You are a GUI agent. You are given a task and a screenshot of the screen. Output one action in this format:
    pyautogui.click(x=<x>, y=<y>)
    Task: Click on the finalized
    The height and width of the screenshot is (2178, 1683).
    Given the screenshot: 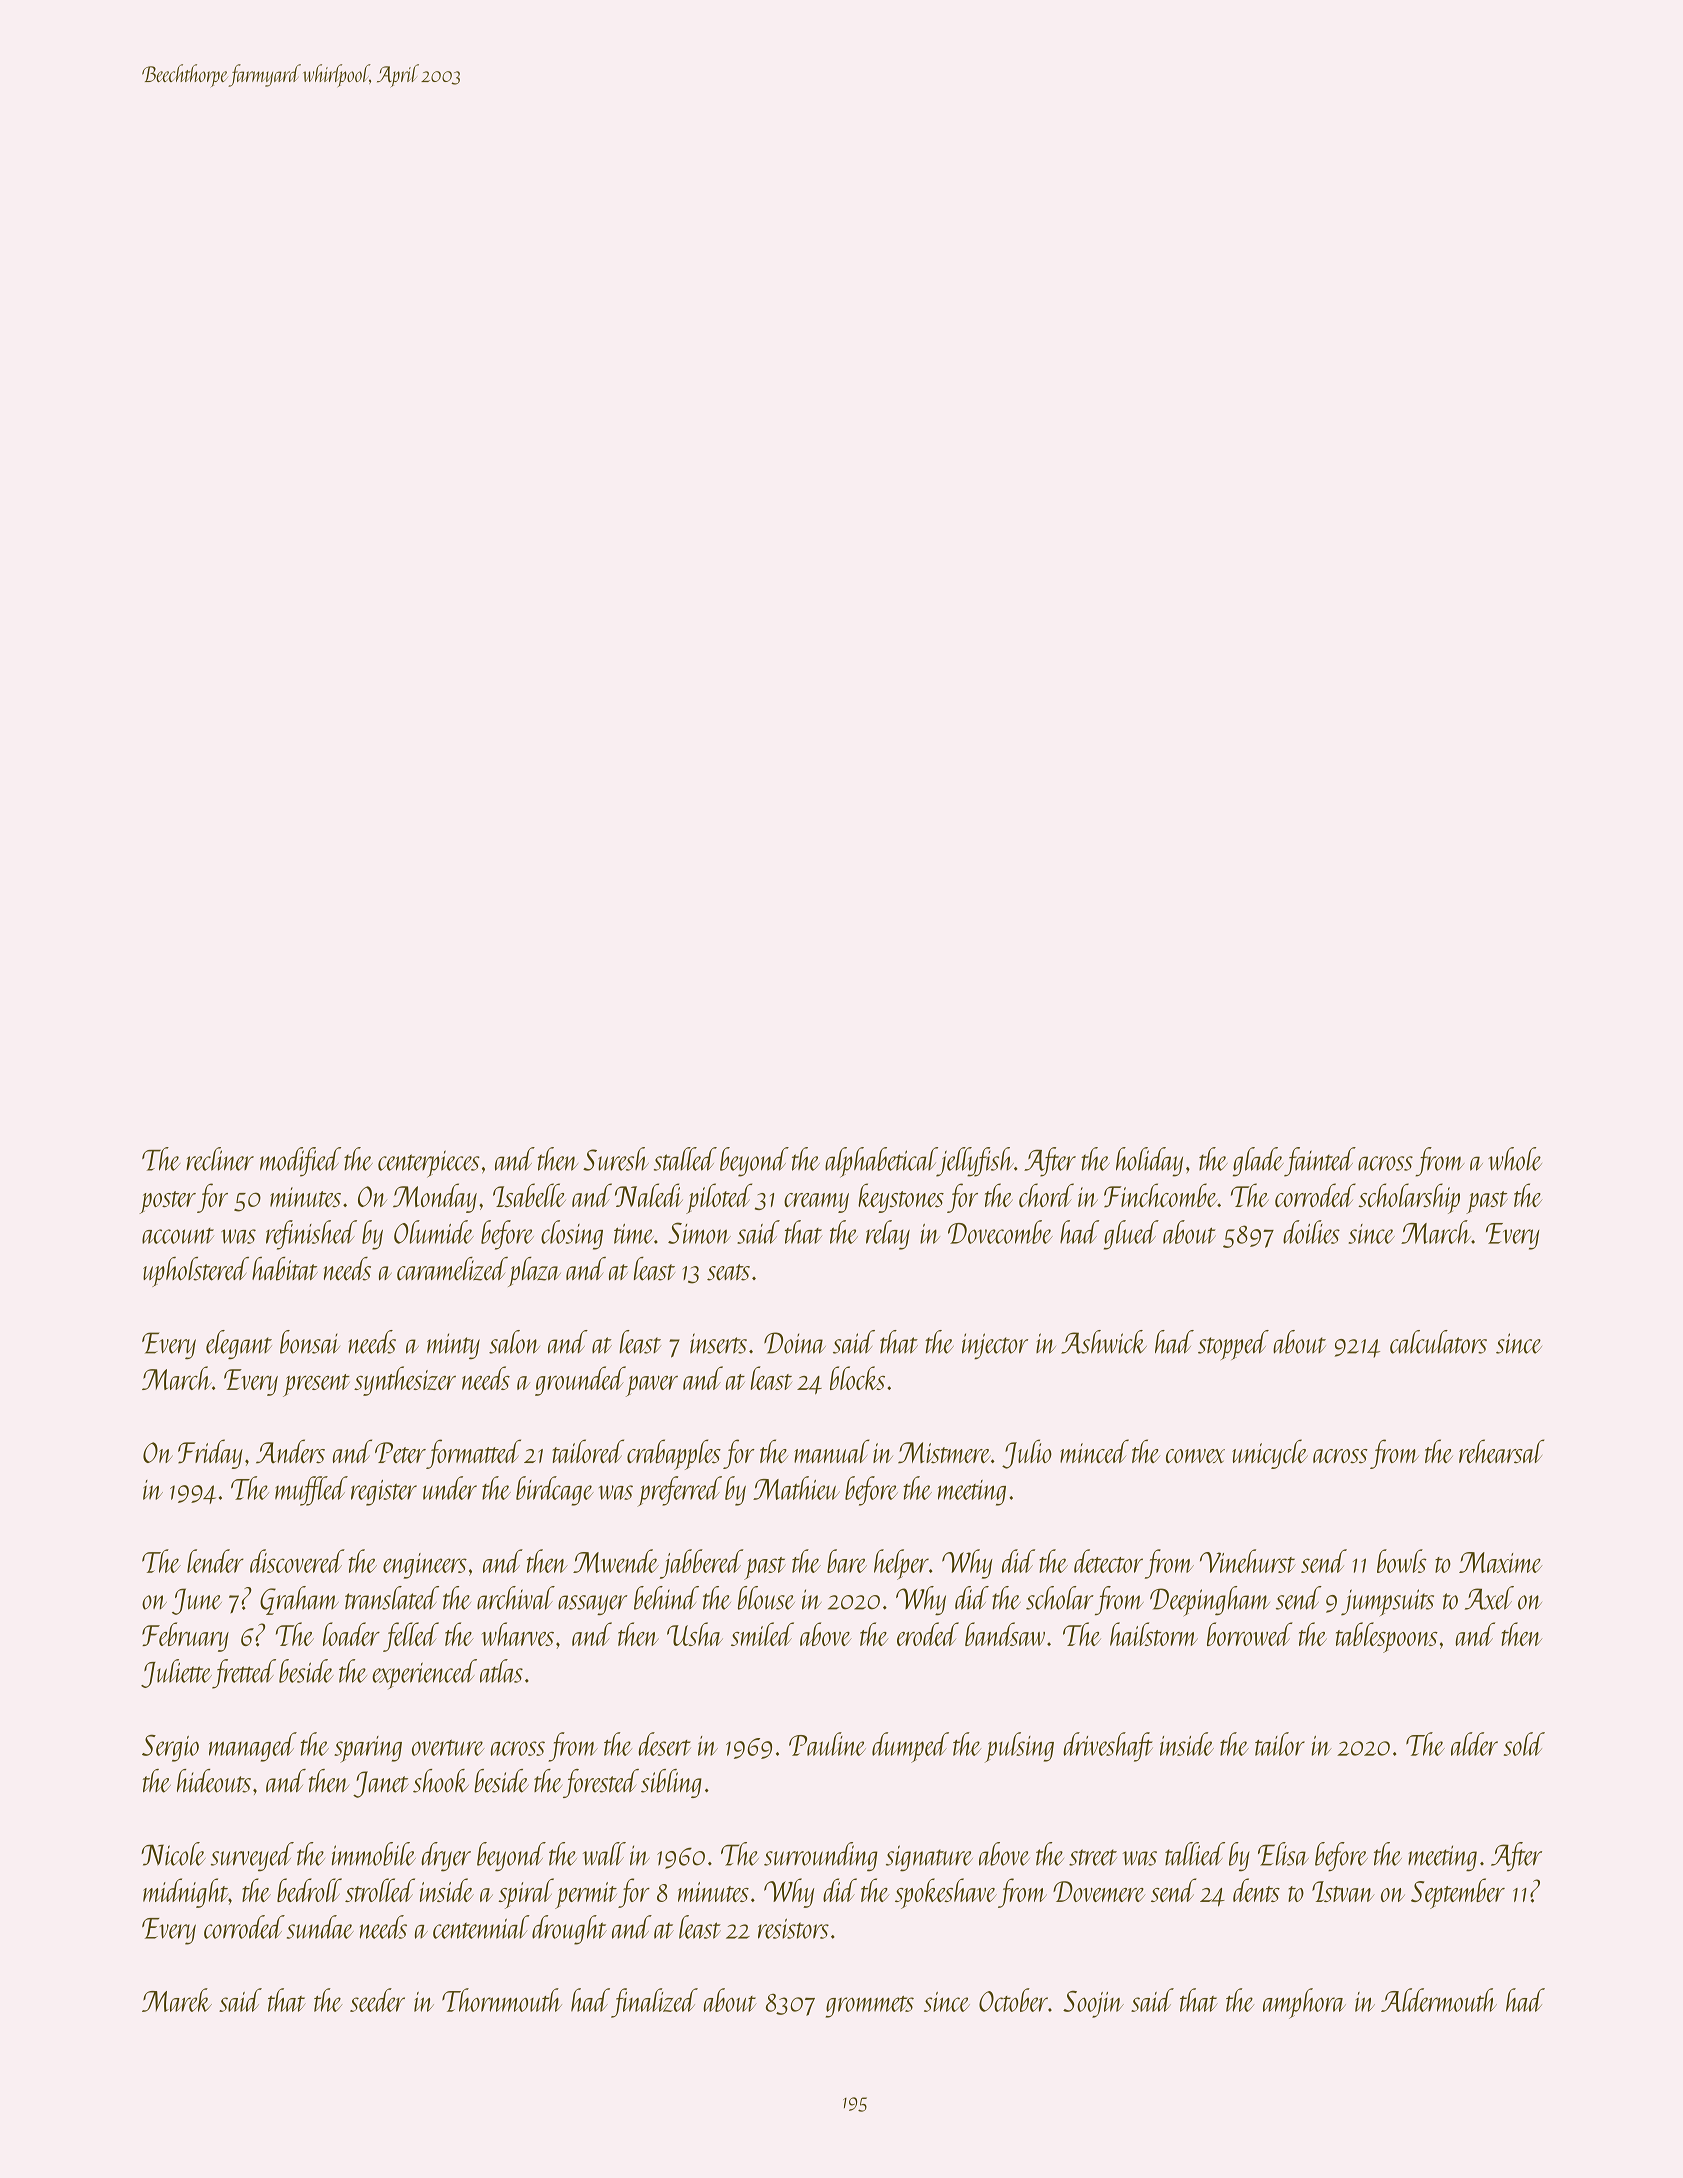 What is the action you would take?
    pyautogui.click(x=654, y=2003)
